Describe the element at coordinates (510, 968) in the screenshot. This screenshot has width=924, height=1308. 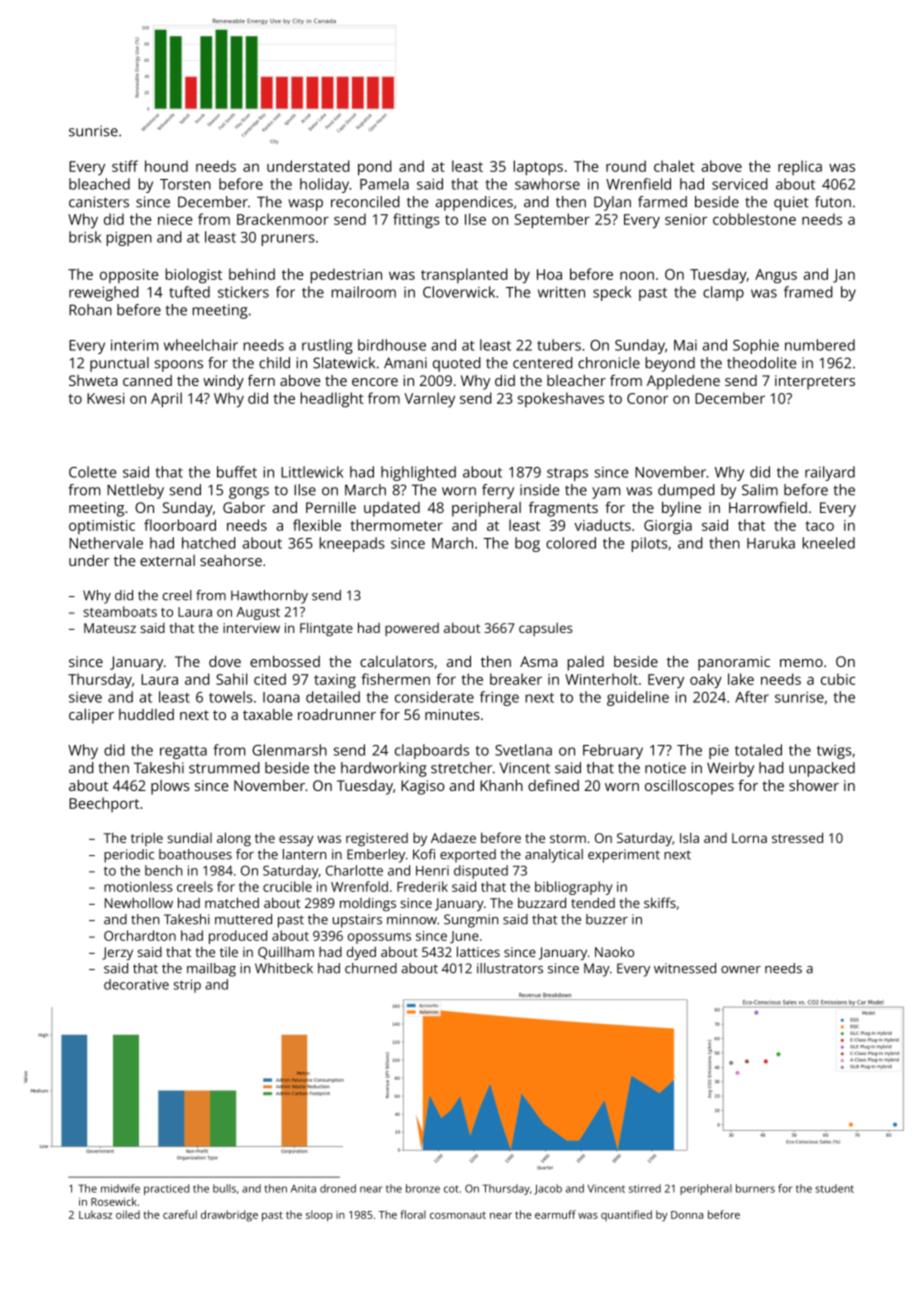
I see `illustrators` at that location.
